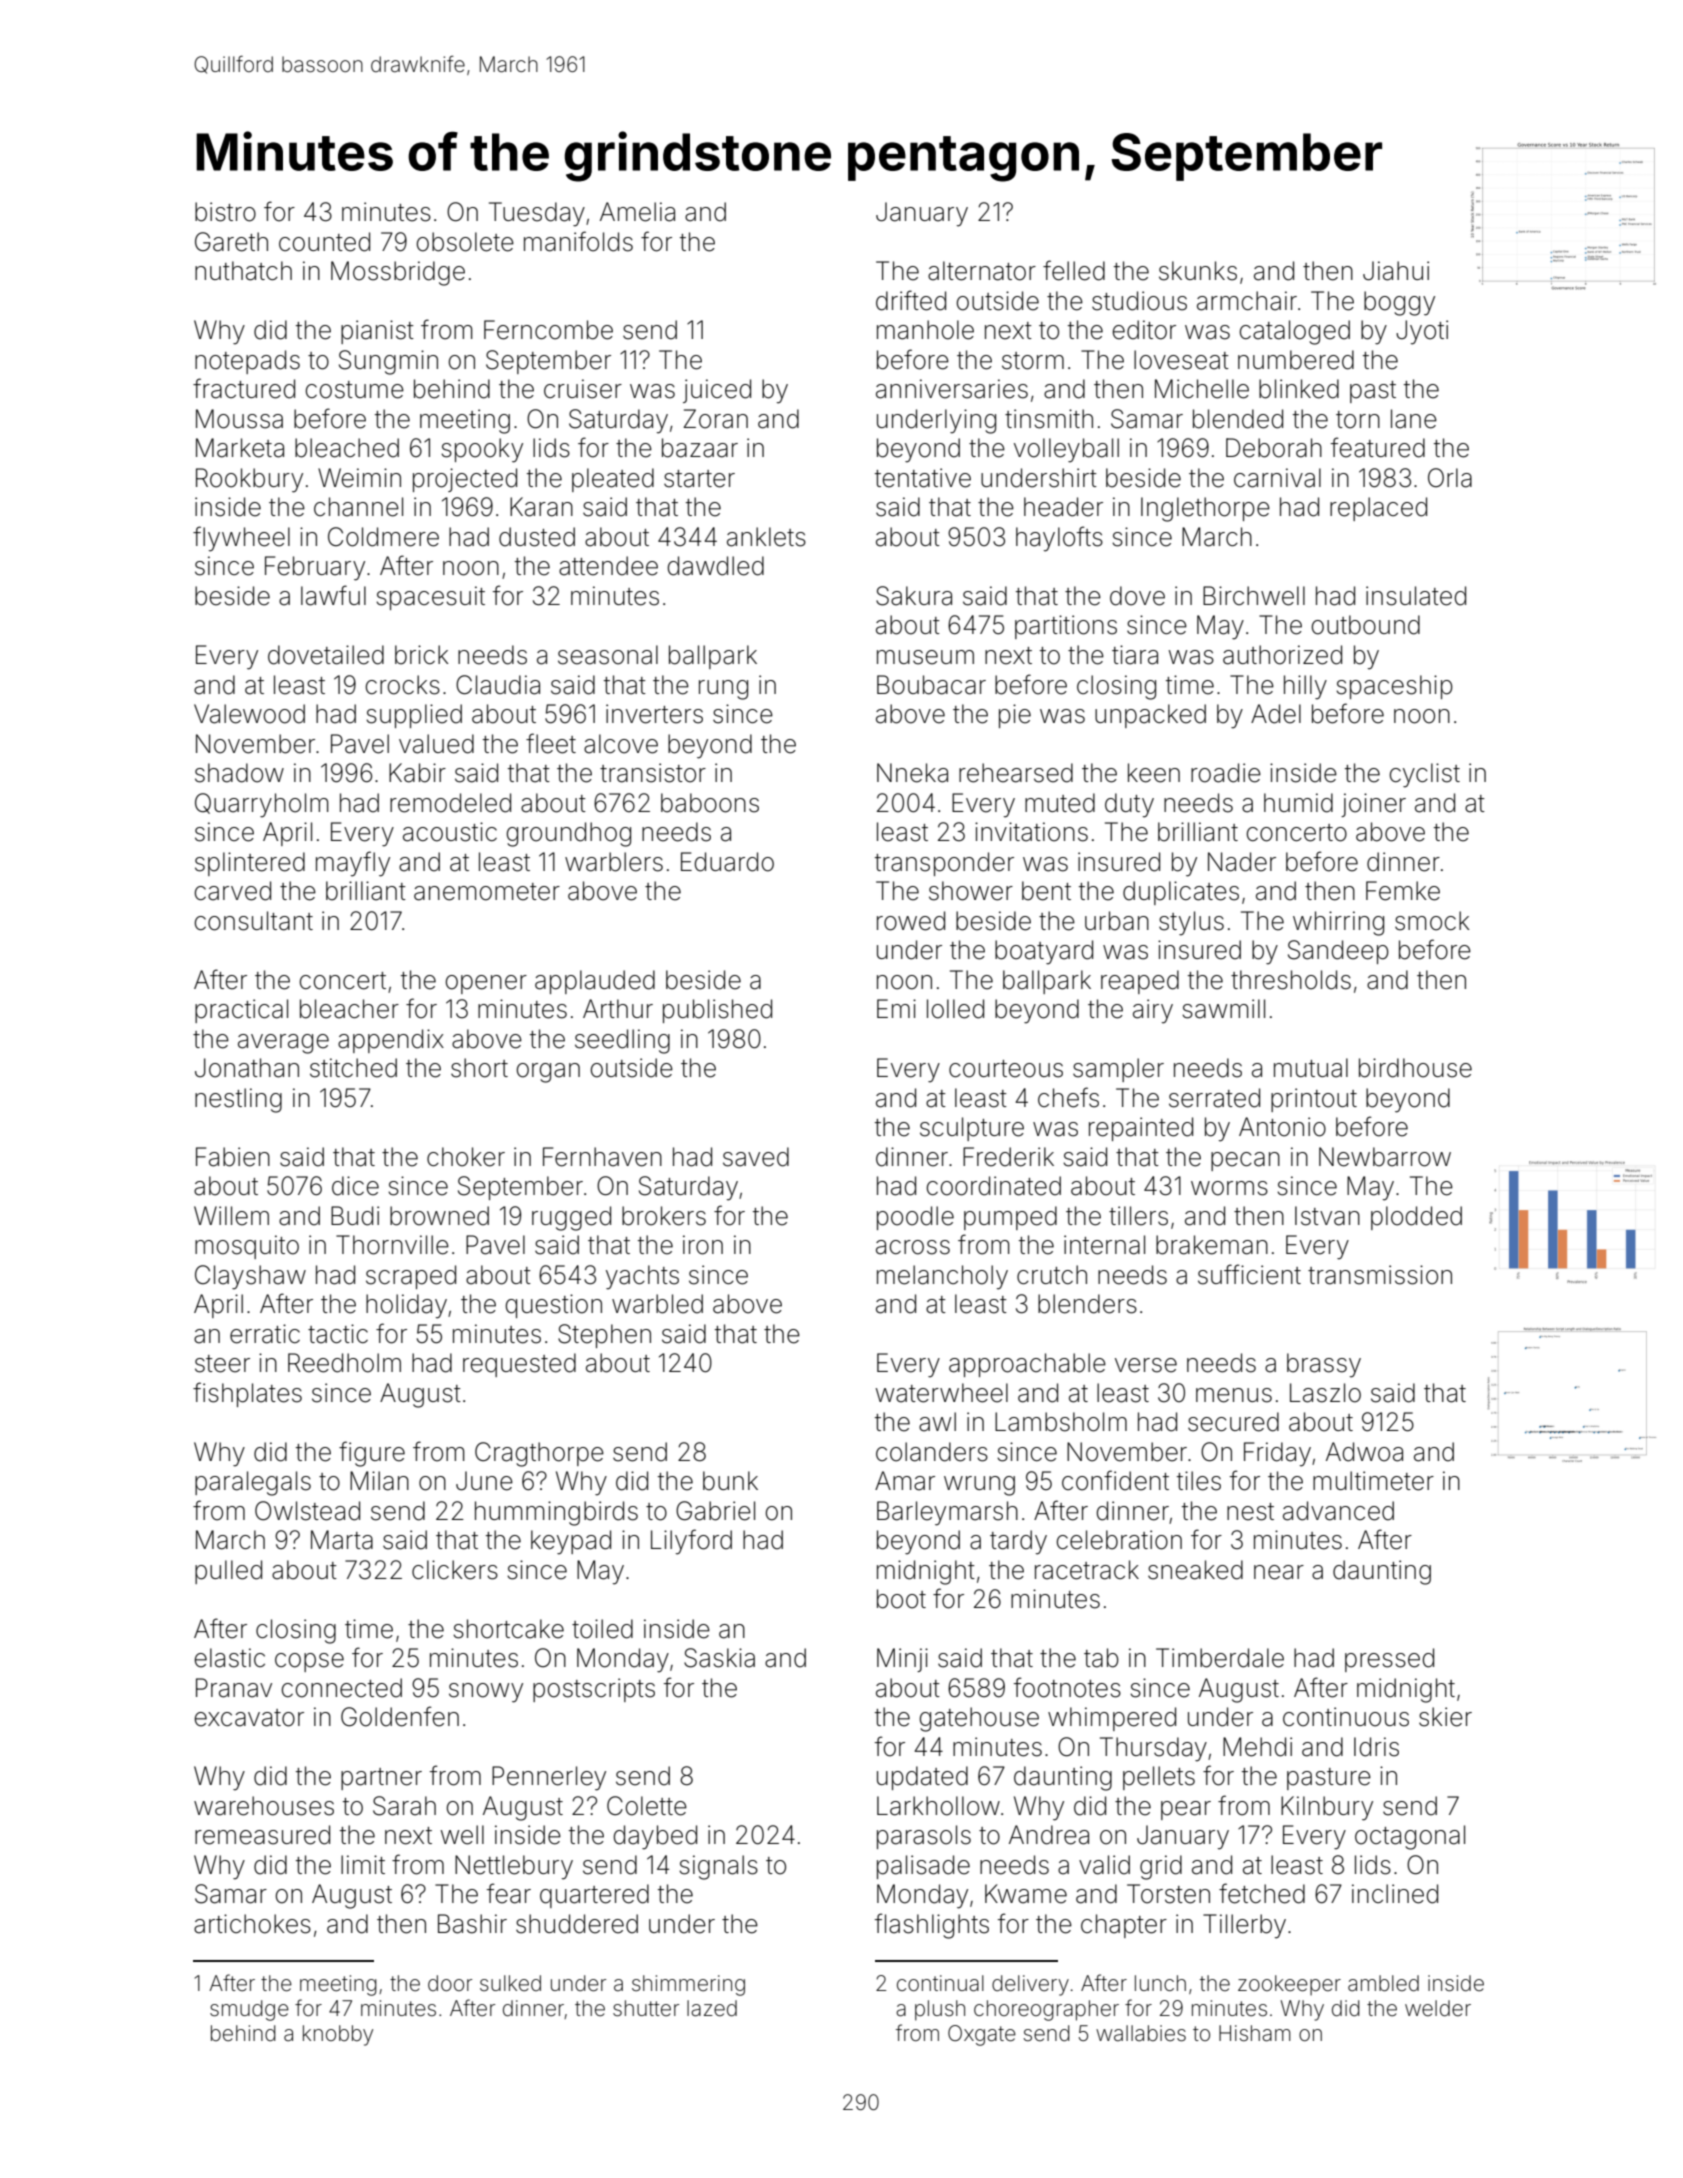 The height and width of the page is (2178, 1683). I want to click on baboons, so click(710, 803).
